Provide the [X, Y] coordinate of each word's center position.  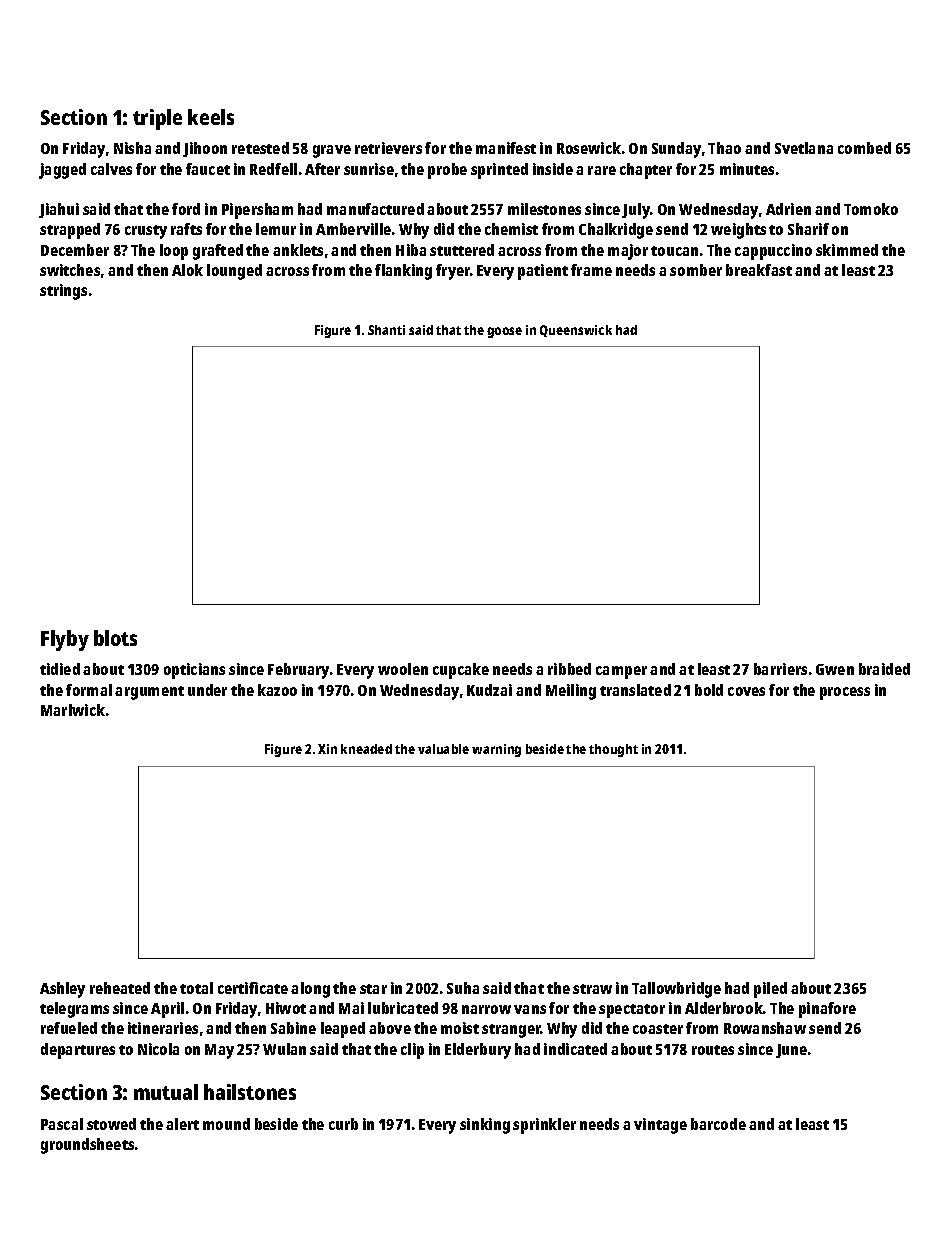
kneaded [366, 749]
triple [157, 119]
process [845, 693]
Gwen [835, 669]
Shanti [386, 330]
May [219, 1051]
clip [412, 1051]
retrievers [388, 148]
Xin [327, 749]
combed [864, 148]
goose [504, 332]
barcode [718, 1124]
